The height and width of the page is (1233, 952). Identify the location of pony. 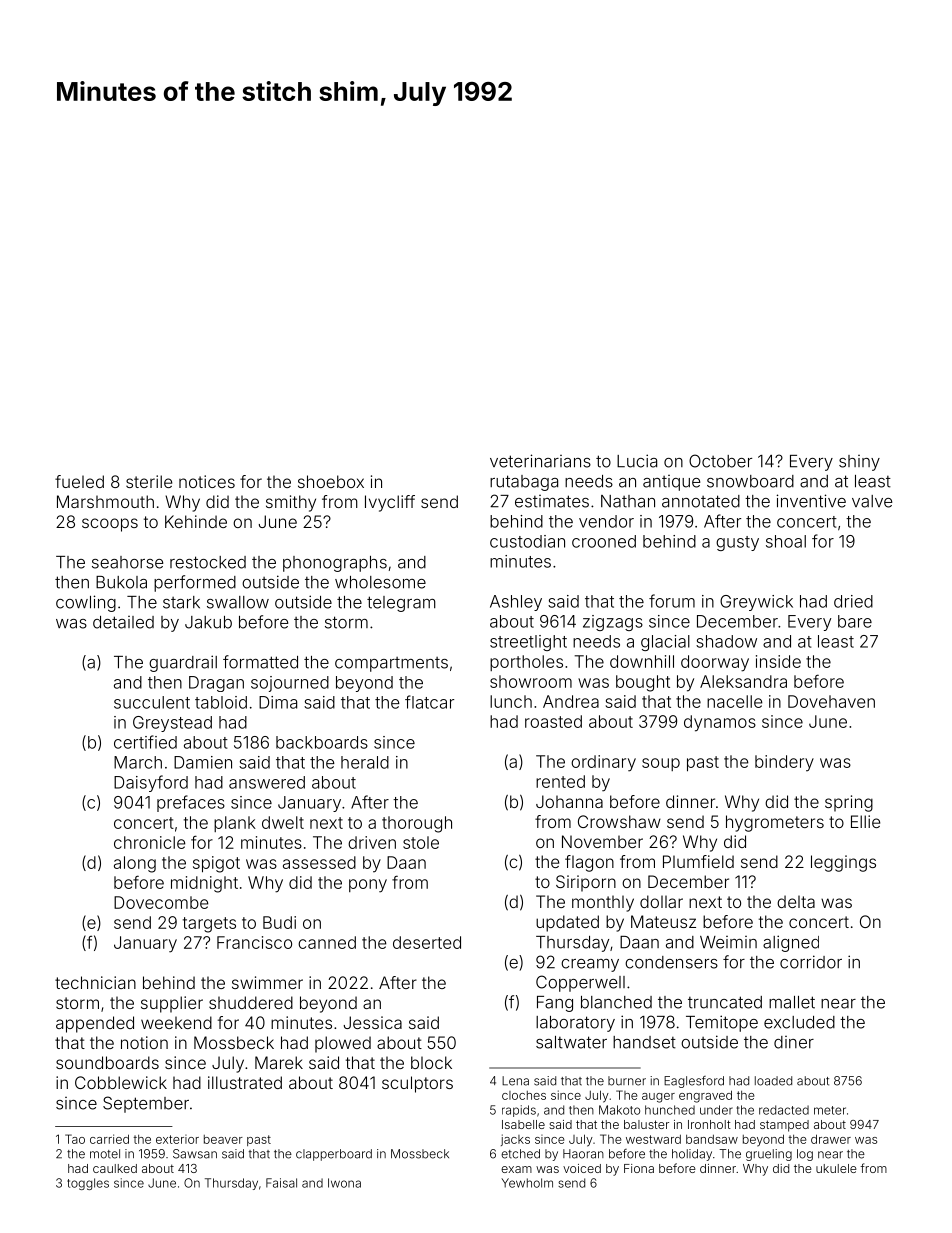
(368, 886).
